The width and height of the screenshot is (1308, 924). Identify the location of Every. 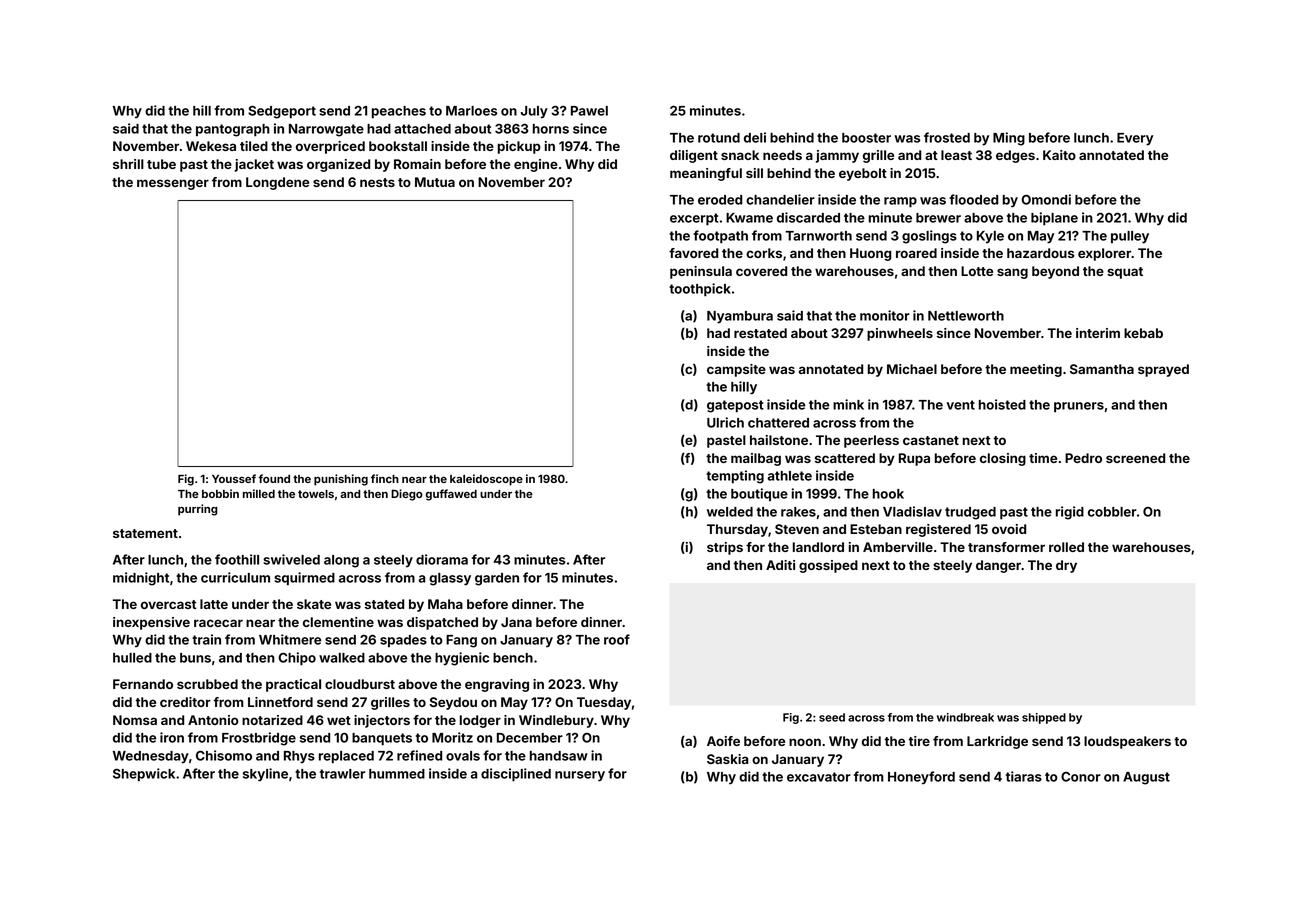
(1135, 139).
